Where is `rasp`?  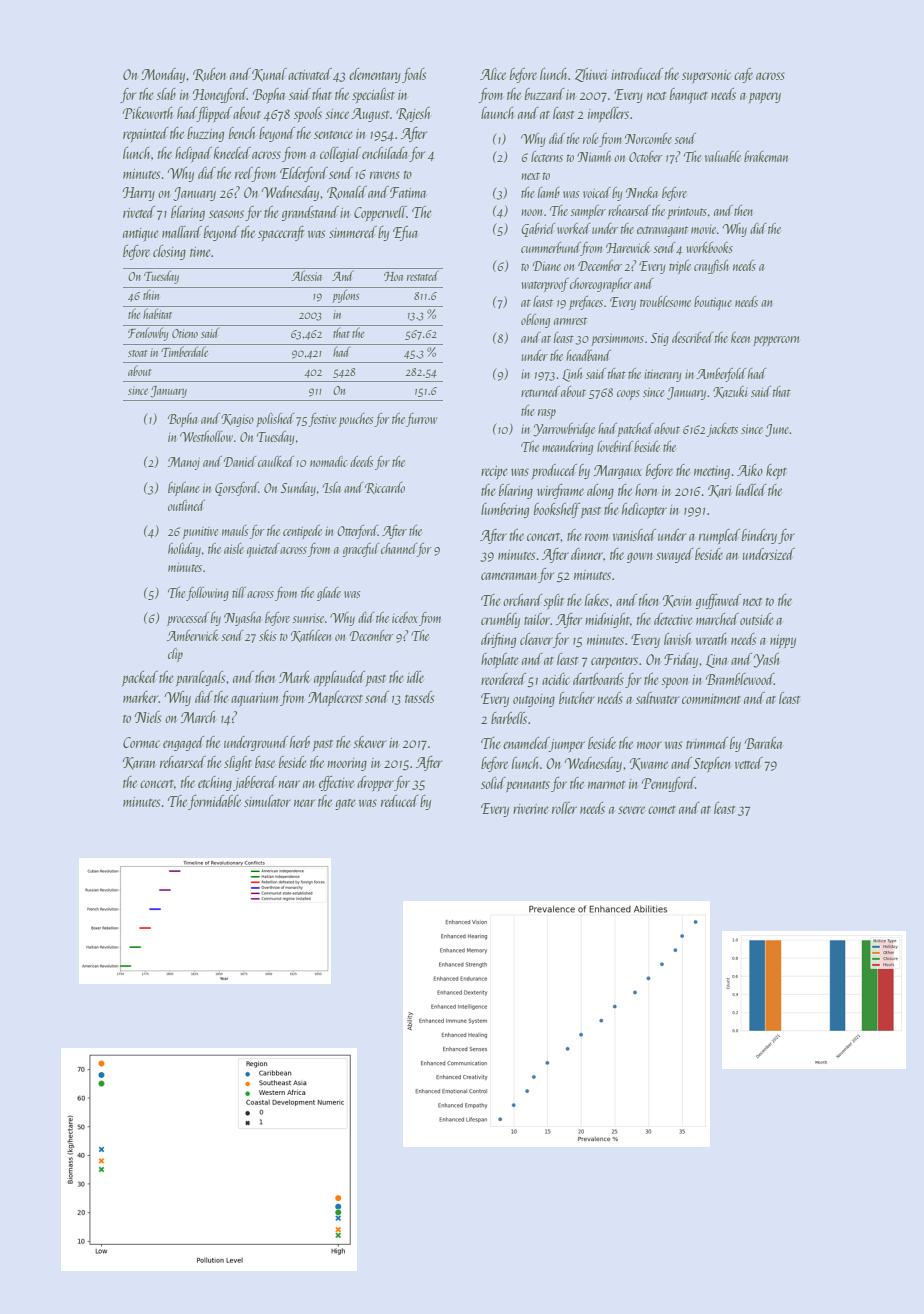
rasp is located at coordinates (547, 414).
